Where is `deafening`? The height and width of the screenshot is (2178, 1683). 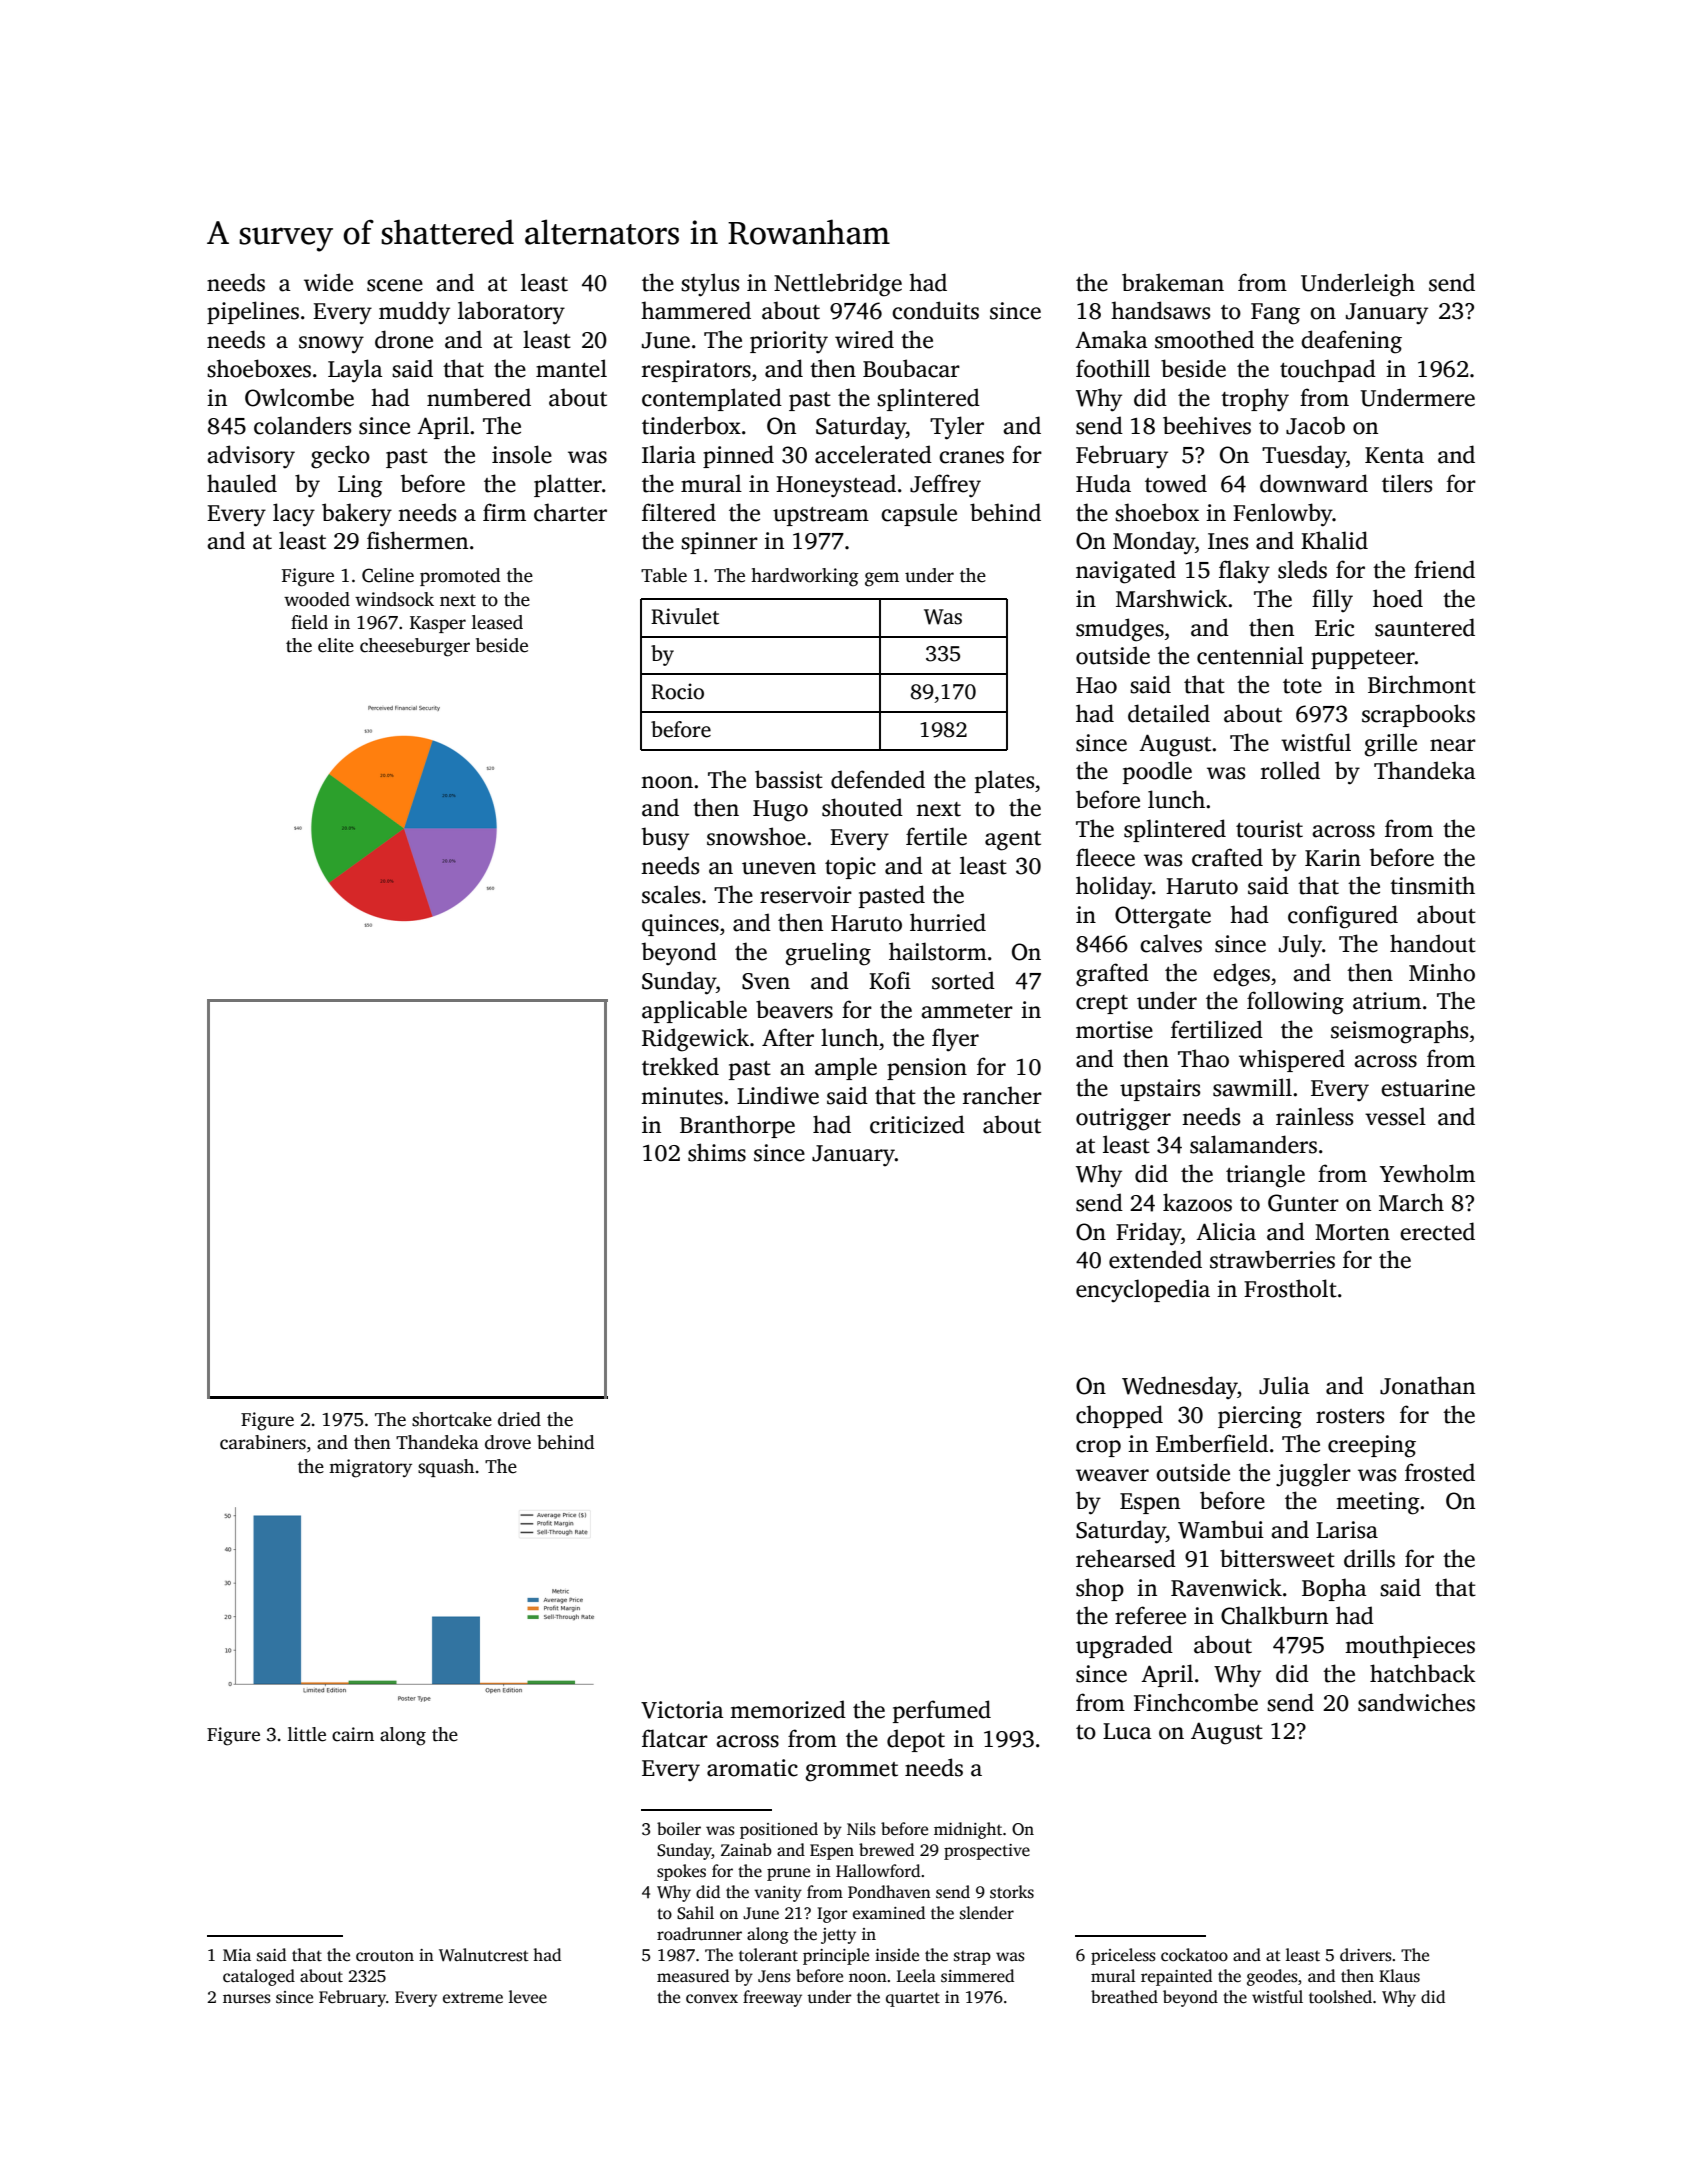 deafening is located at coordinates (1351, 342).
